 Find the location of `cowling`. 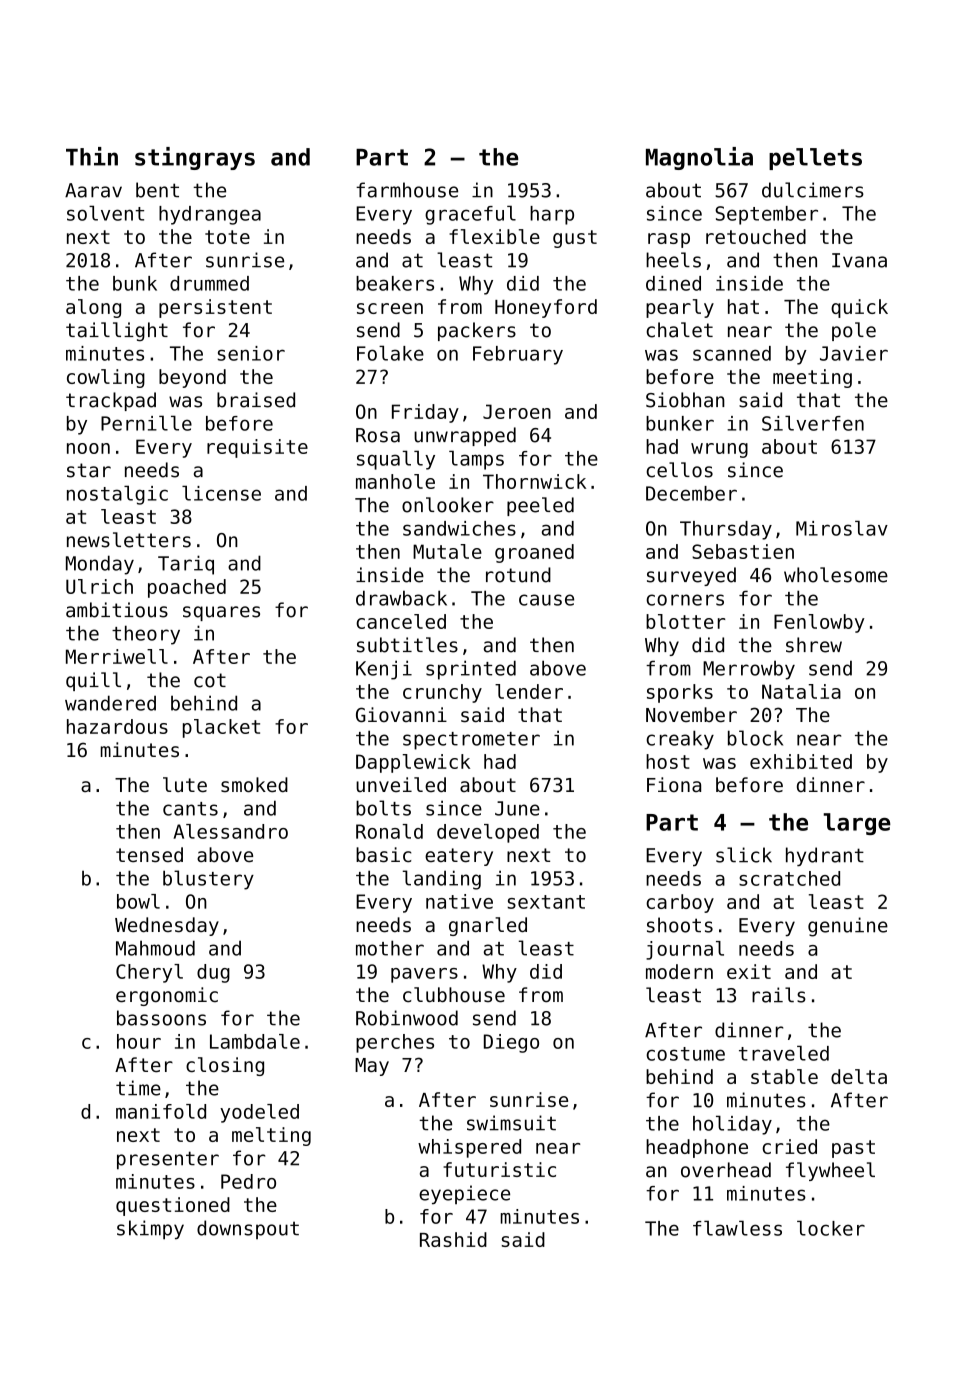

cowling is located at coordinates (106, 378).
